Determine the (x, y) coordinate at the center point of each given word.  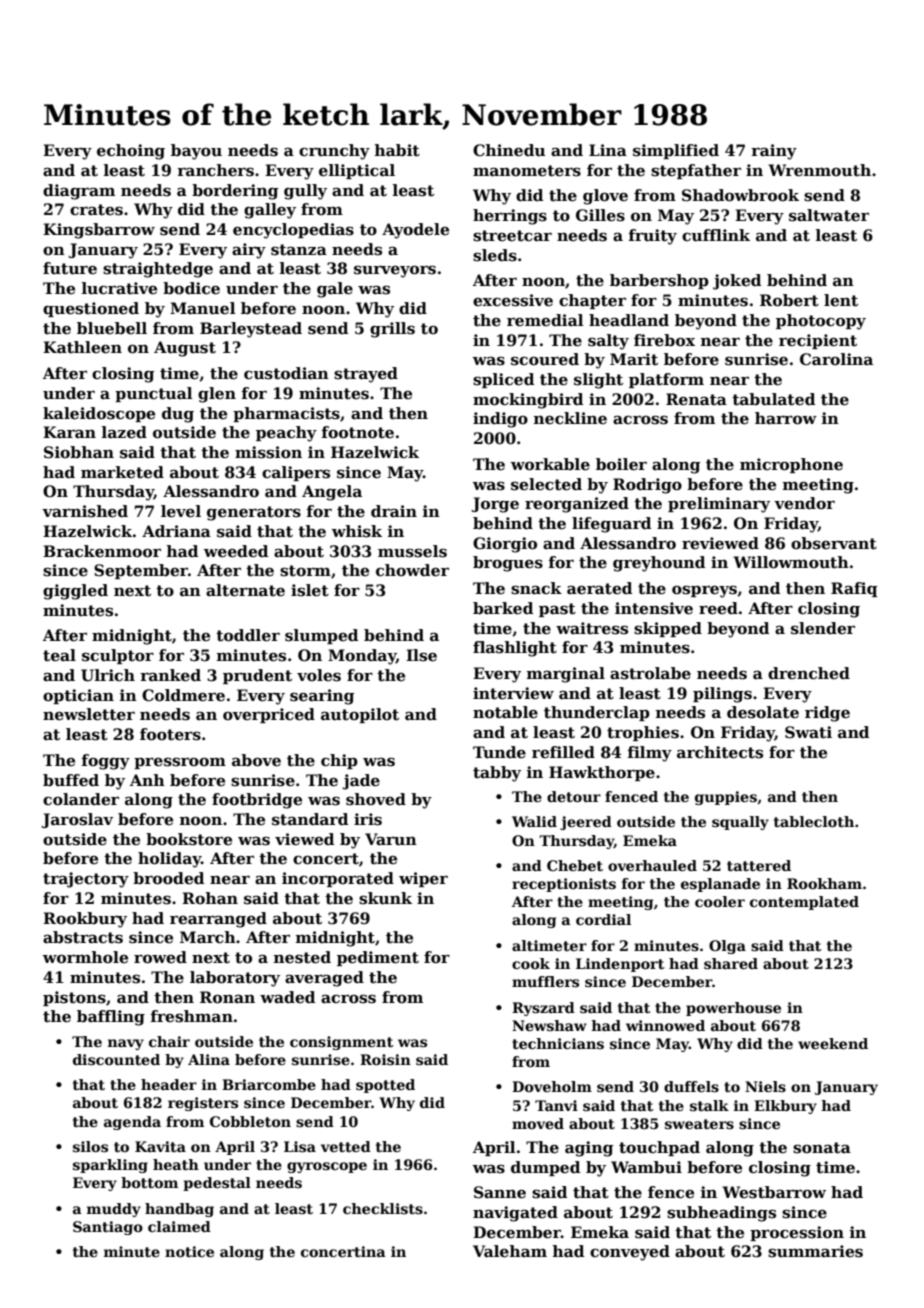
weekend (833, 1043)
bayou (196, 152)
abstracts (83, 937)
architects (720, 752)
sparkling (110, 1166)
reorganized (577, 505)
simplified (676, 151)
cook (531, 963)
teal (59, 655)
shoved (376, 799)
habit (397, 150)
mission (268, 452)
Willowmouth (791, 562)
